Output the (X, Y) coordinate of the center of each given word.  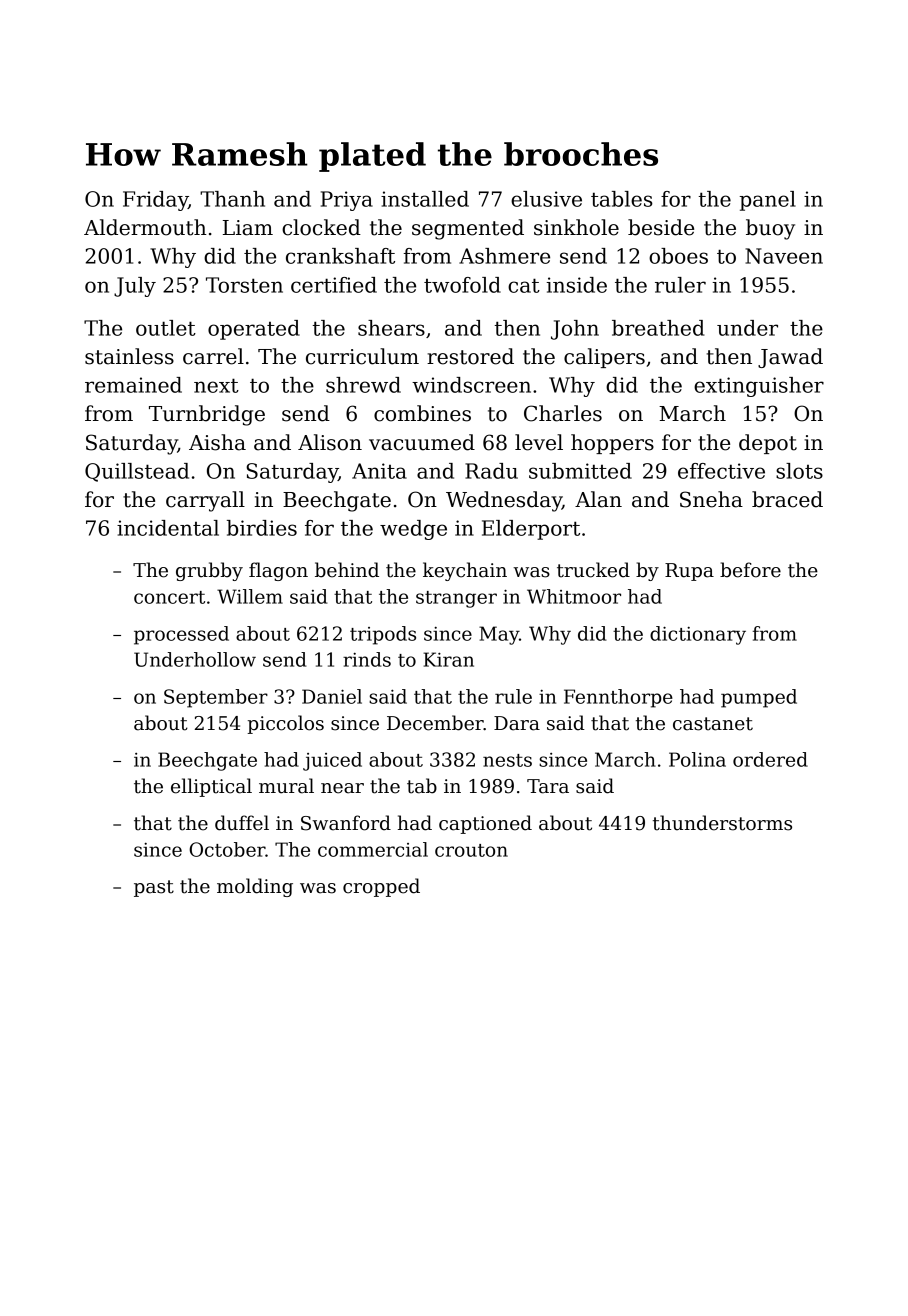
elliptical (211, 787)
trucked (593, 570)
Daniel (332, 696)
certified (334, 285)
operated (254, 330)
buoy (770, 229)
